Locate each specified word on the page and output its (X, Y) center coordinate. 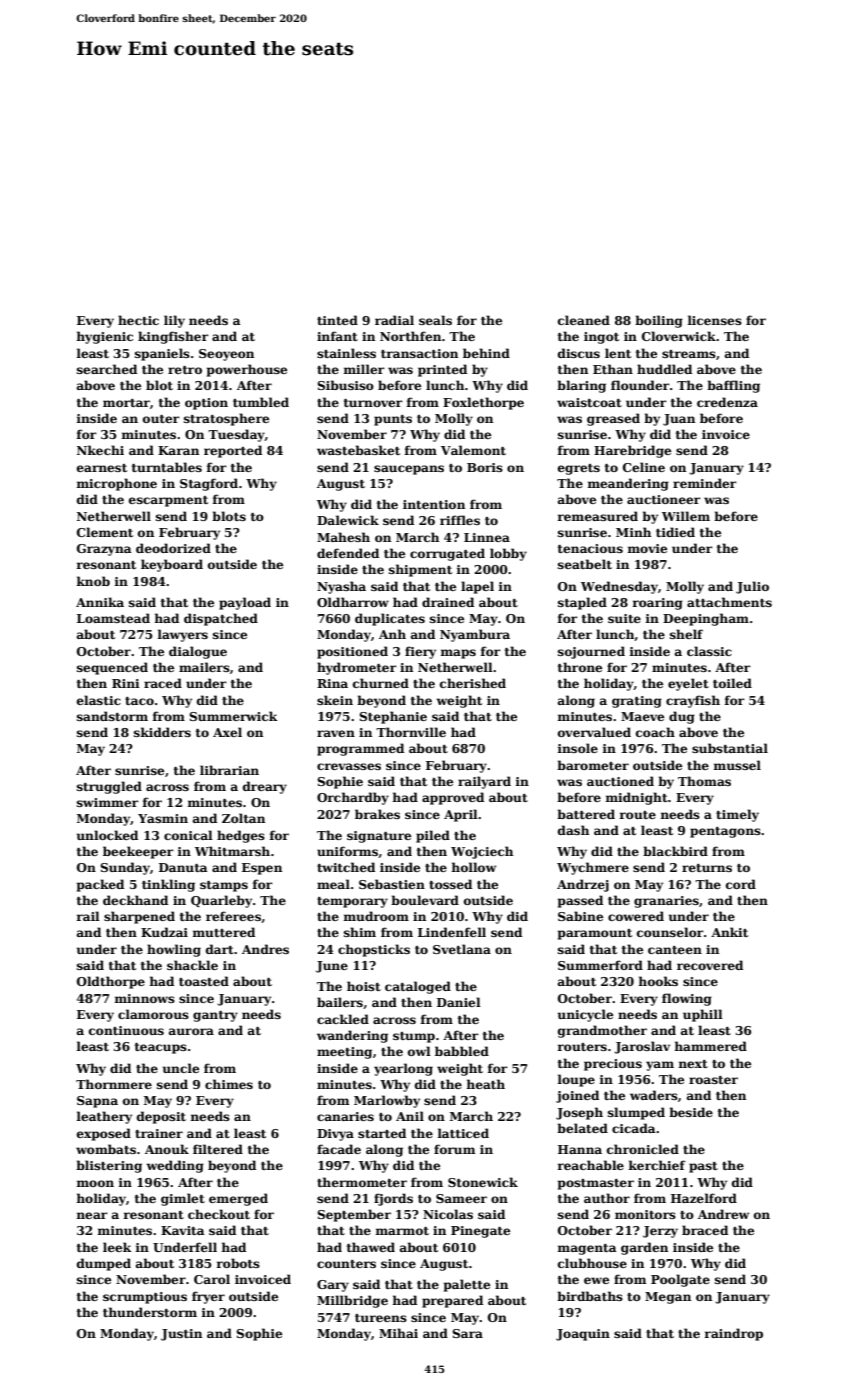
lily (174, 321)
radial (394, 320)
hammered (711, 1046)
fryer (208, 1297)
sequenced (112, 668)
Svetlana (462, 949)
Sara (467, 1333)
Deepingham (706, 619)
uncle (181, 1068)
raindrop (734, 1334)
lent (618, 353)
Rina (332, 683)
